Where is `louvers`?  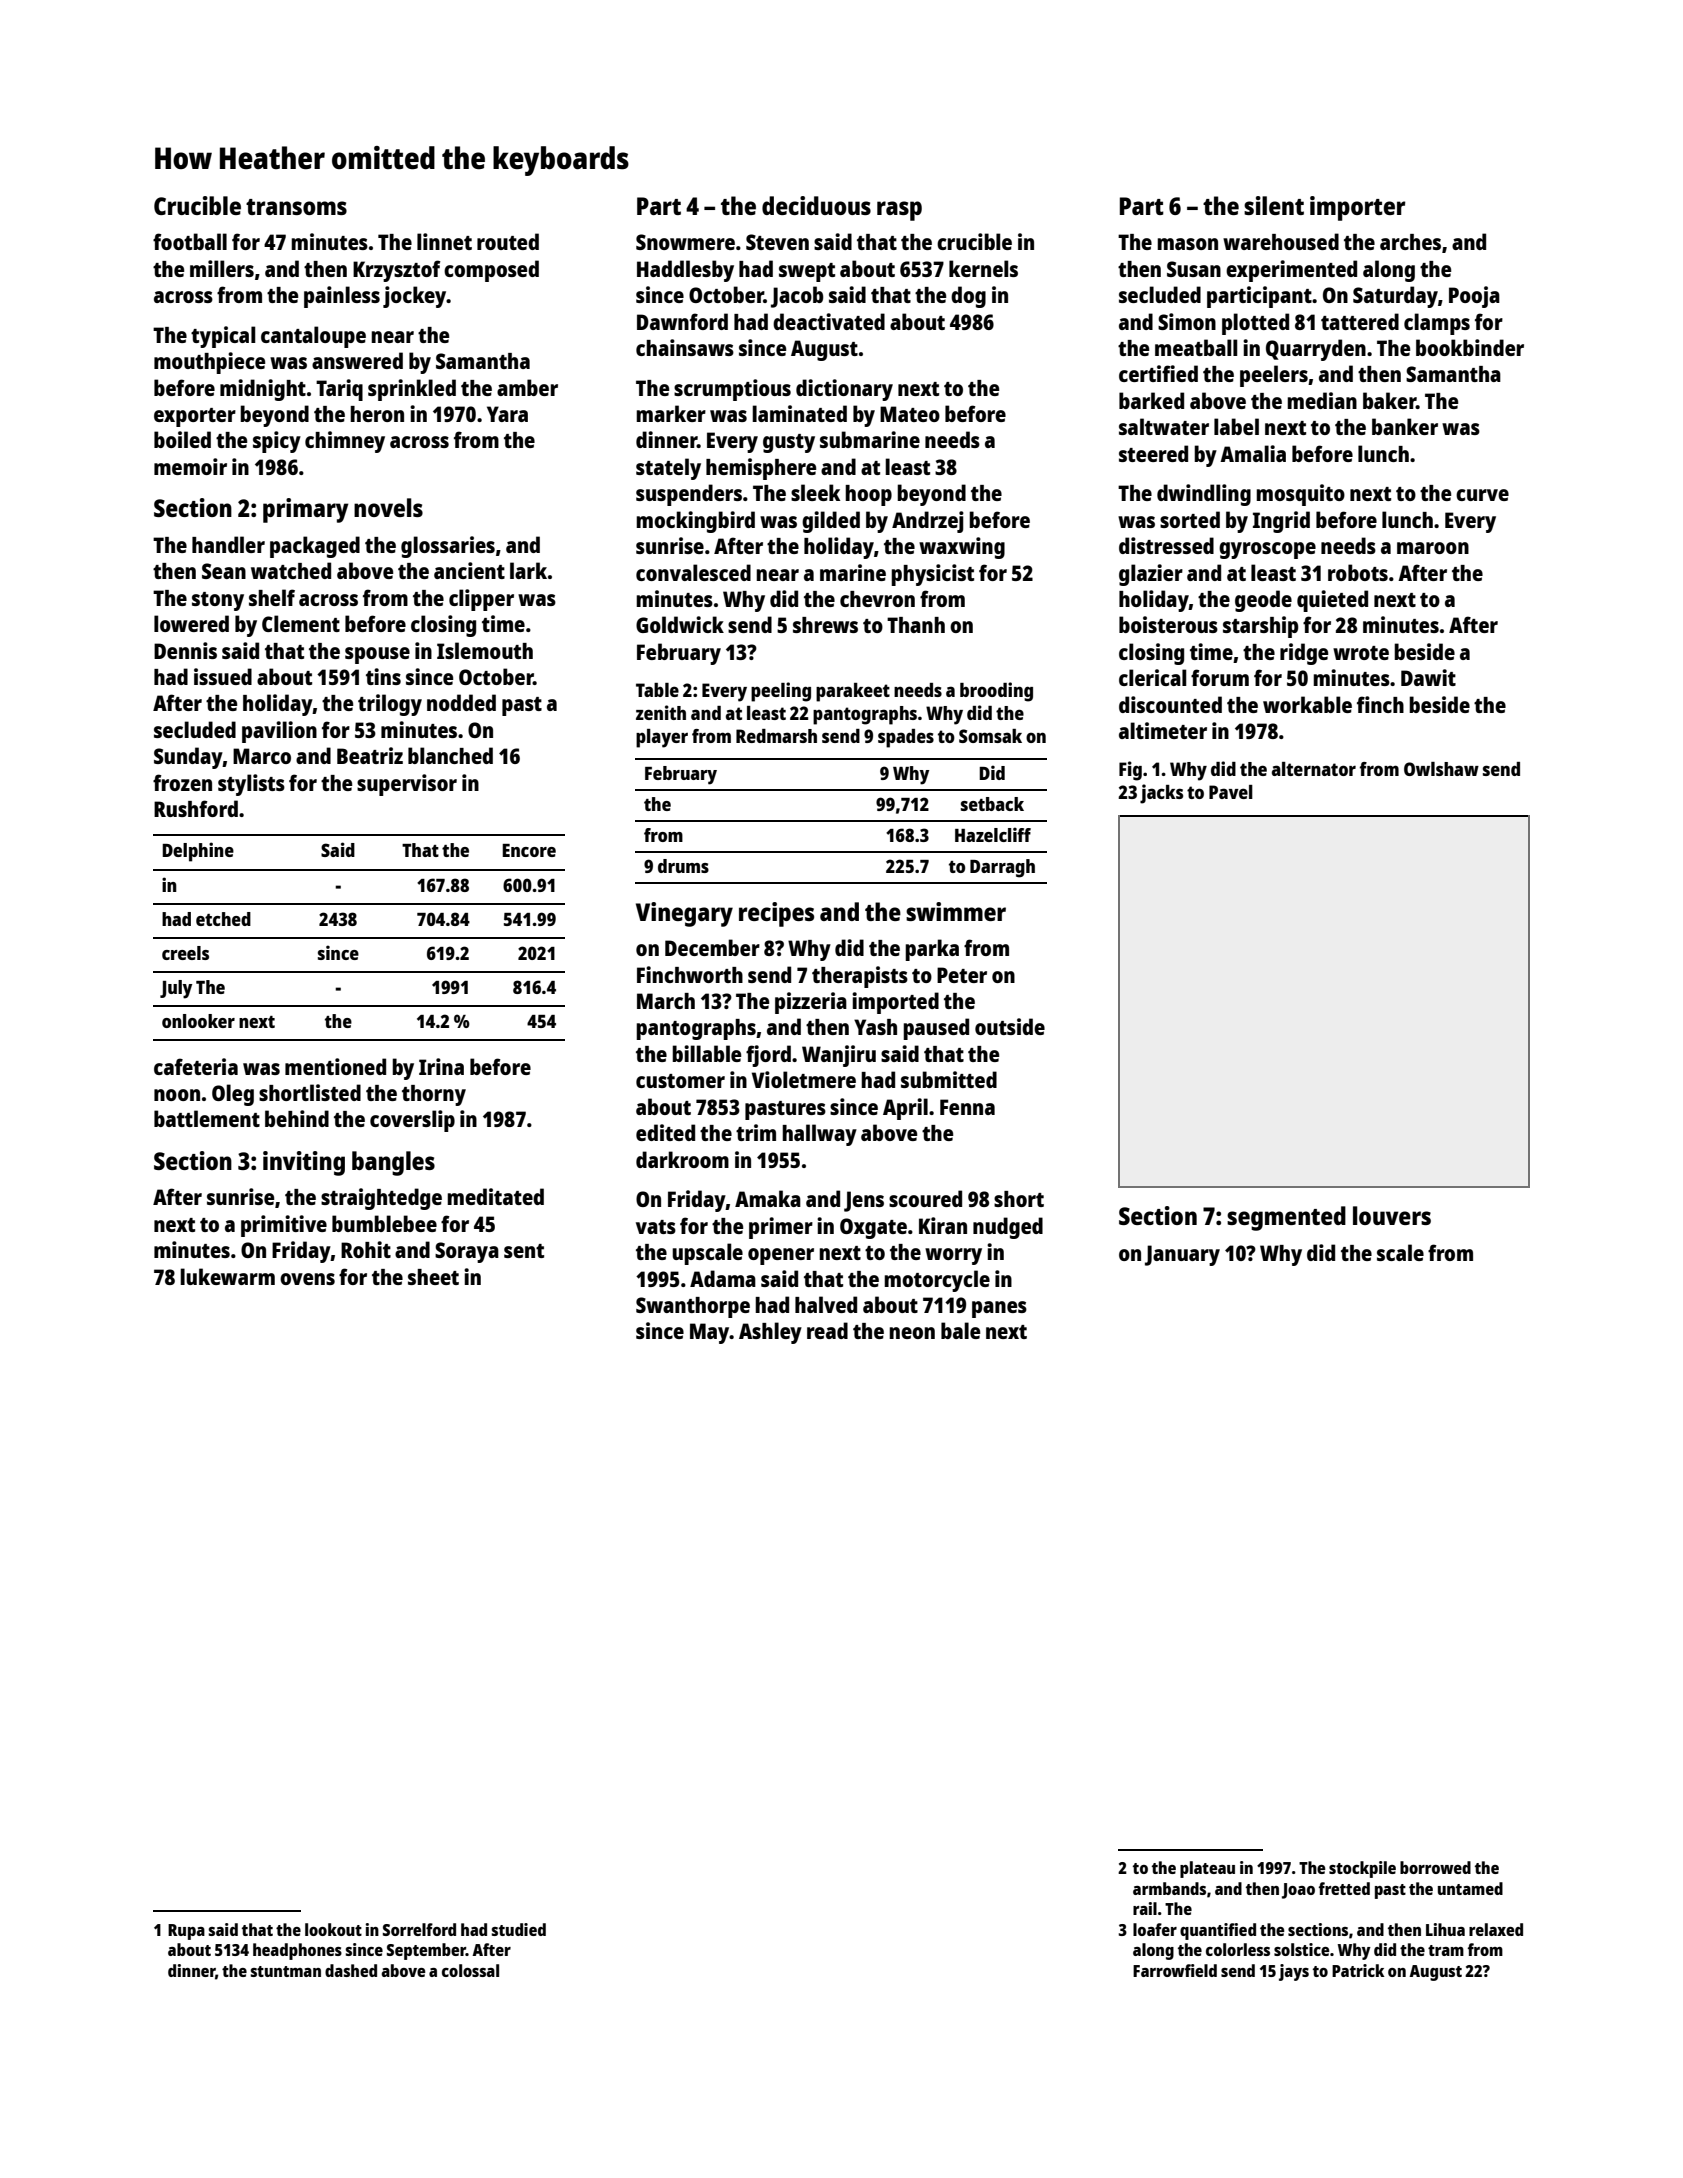
louvers is located at coordinates (1392, 1215).
